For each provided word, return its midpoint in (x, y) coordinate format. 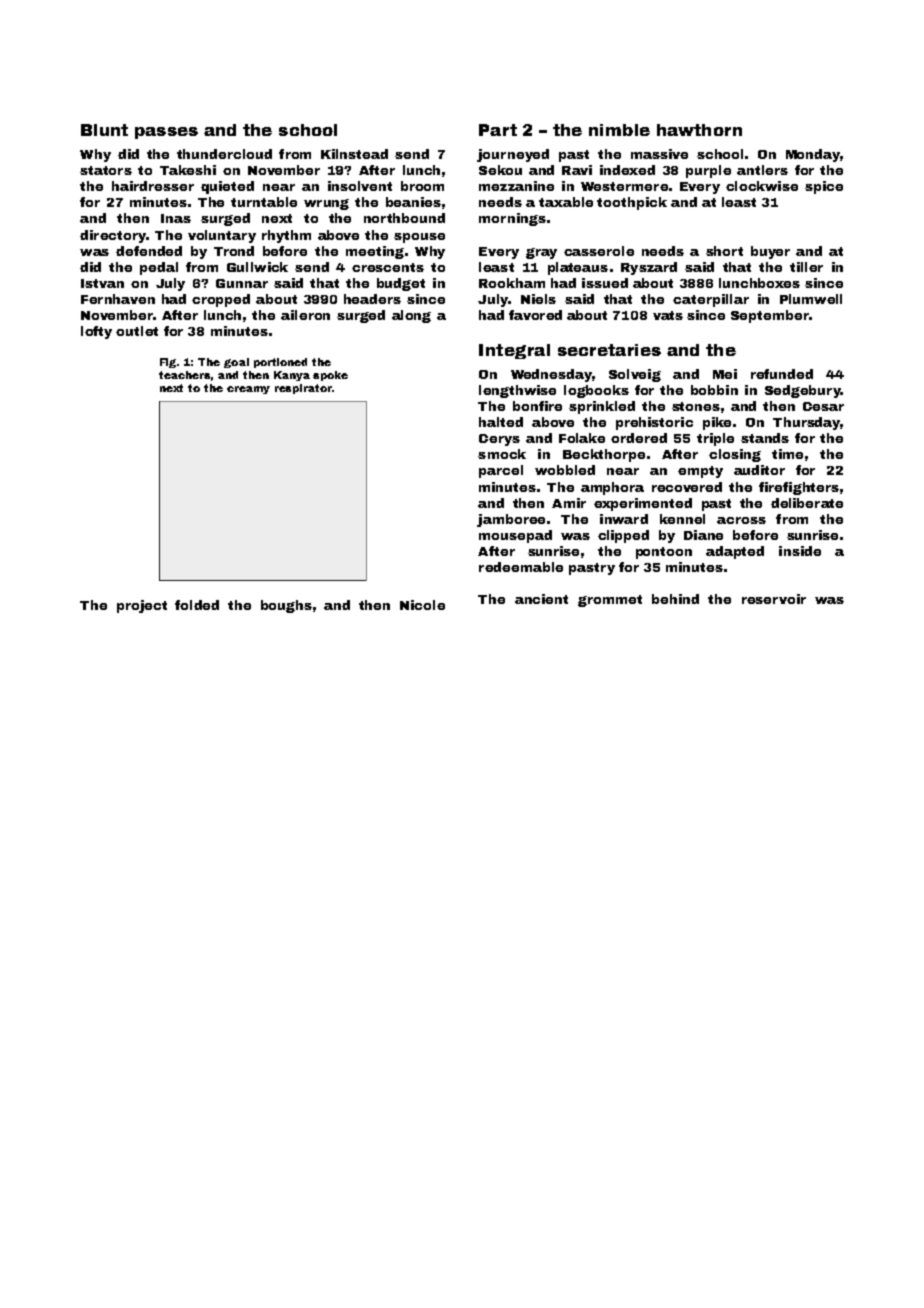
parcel (501, 471)
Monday (813, 155)
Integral (514, 351)
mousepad (515, 536)
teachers (184, 375)
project (142, 606)
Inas (176, 218)
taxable (566, 202)
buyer (770, 252)
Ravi (577, 170)
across (741, 520)
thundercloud (224, 154)
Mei (725, 374)
